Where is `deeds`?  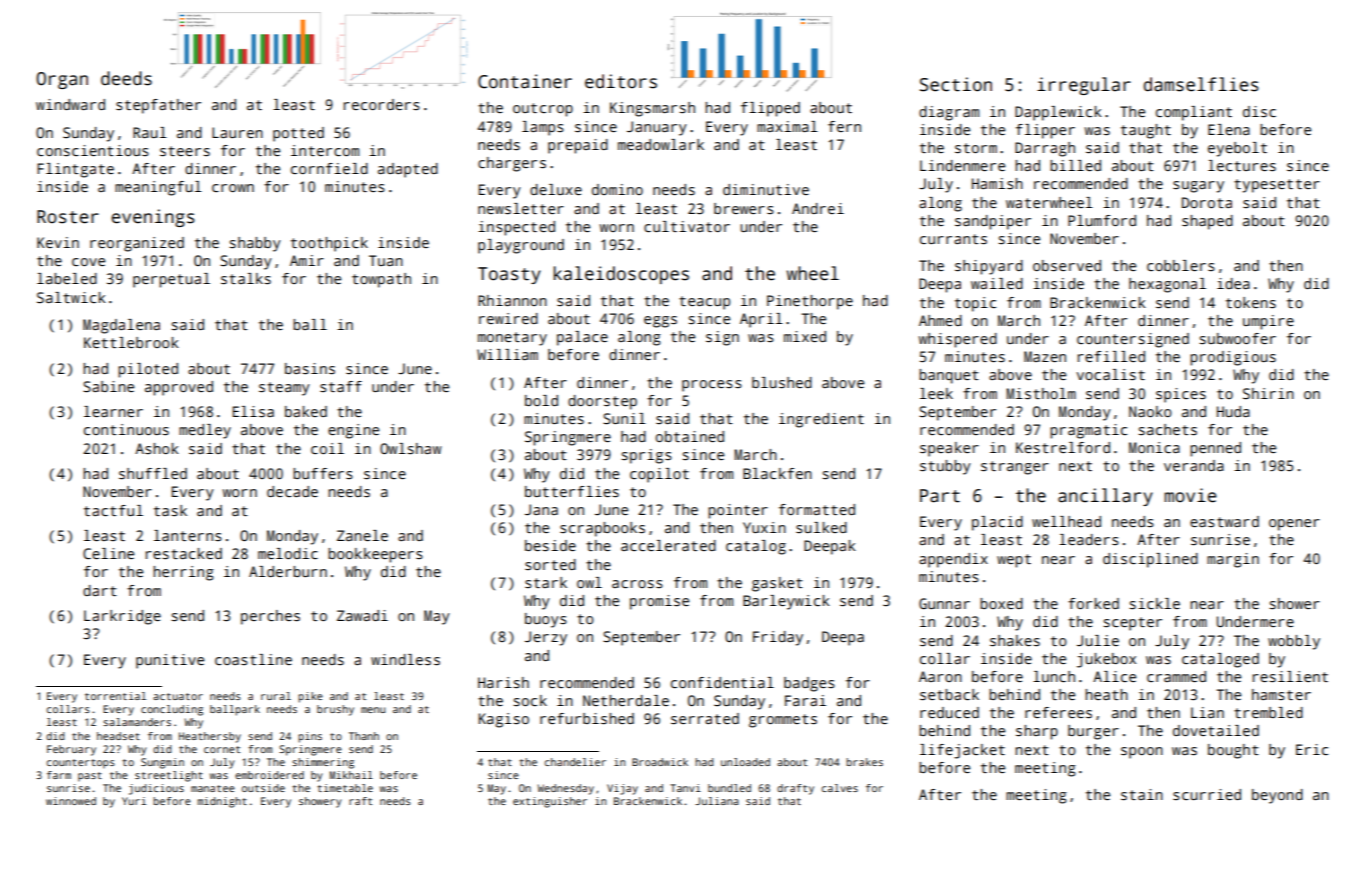
deeds is located at coordinates (126, 78).
